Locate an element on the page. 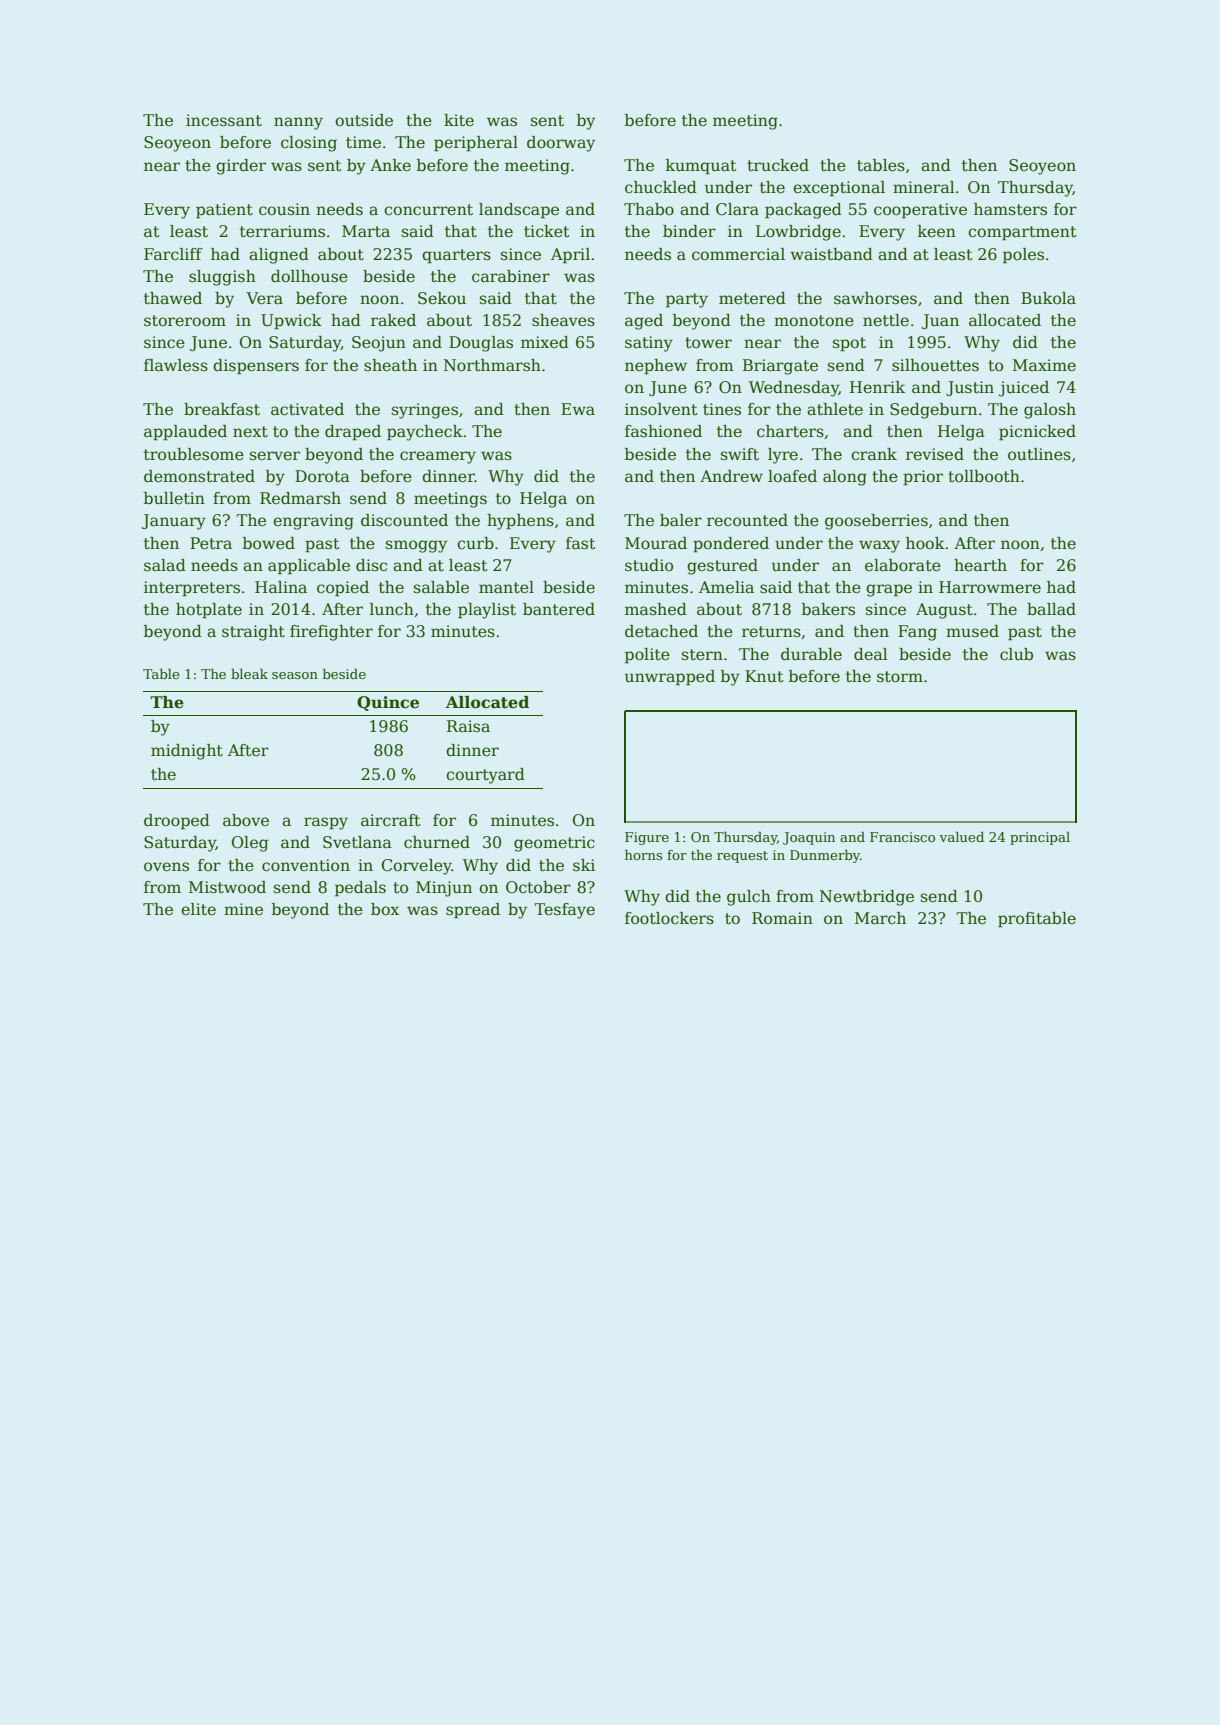  hearth is located at coordinates (980, 565).
